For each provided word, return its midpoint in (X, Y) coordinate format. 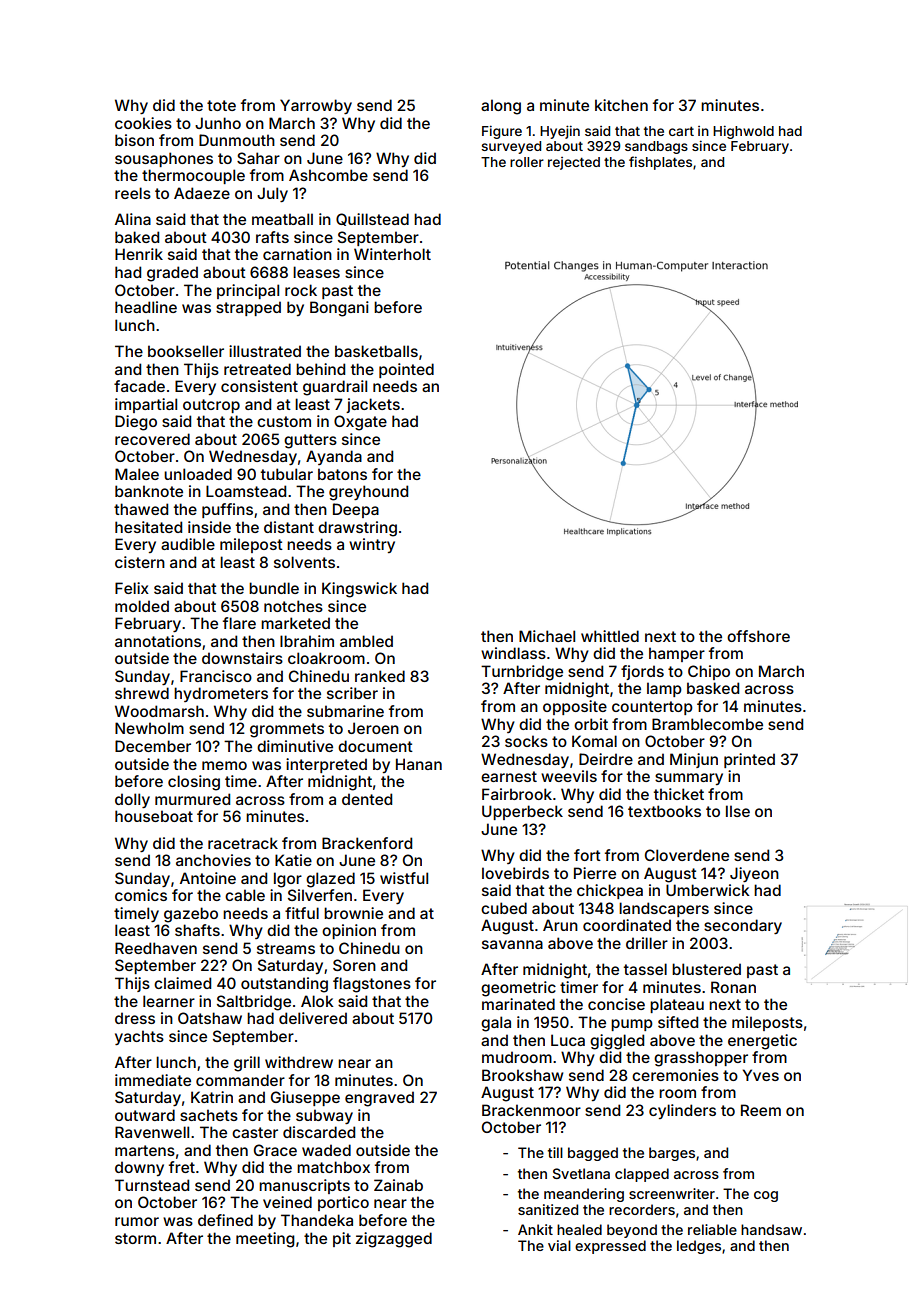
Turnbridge (522, 673)
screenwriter (672, 1193)
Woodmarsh (159, 711)
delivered (313, 1018)
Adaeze (202, 193)
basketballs (376, 351)
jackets (373, 405)
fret (182, 1167)
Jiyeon (754, 874)
